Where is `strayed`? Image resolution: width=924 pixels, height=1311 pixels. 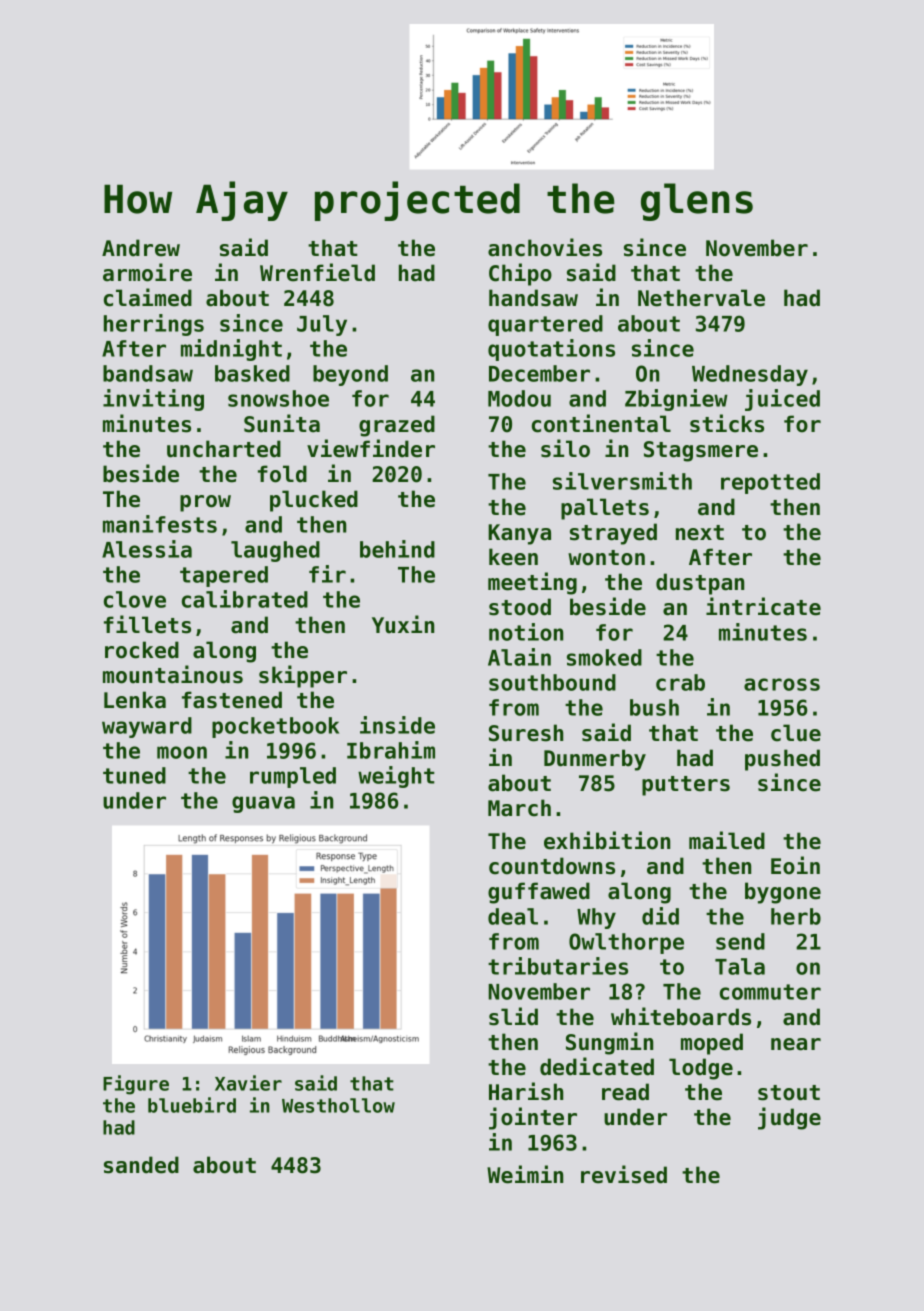
strayed is located at coordinates (613, 534).
